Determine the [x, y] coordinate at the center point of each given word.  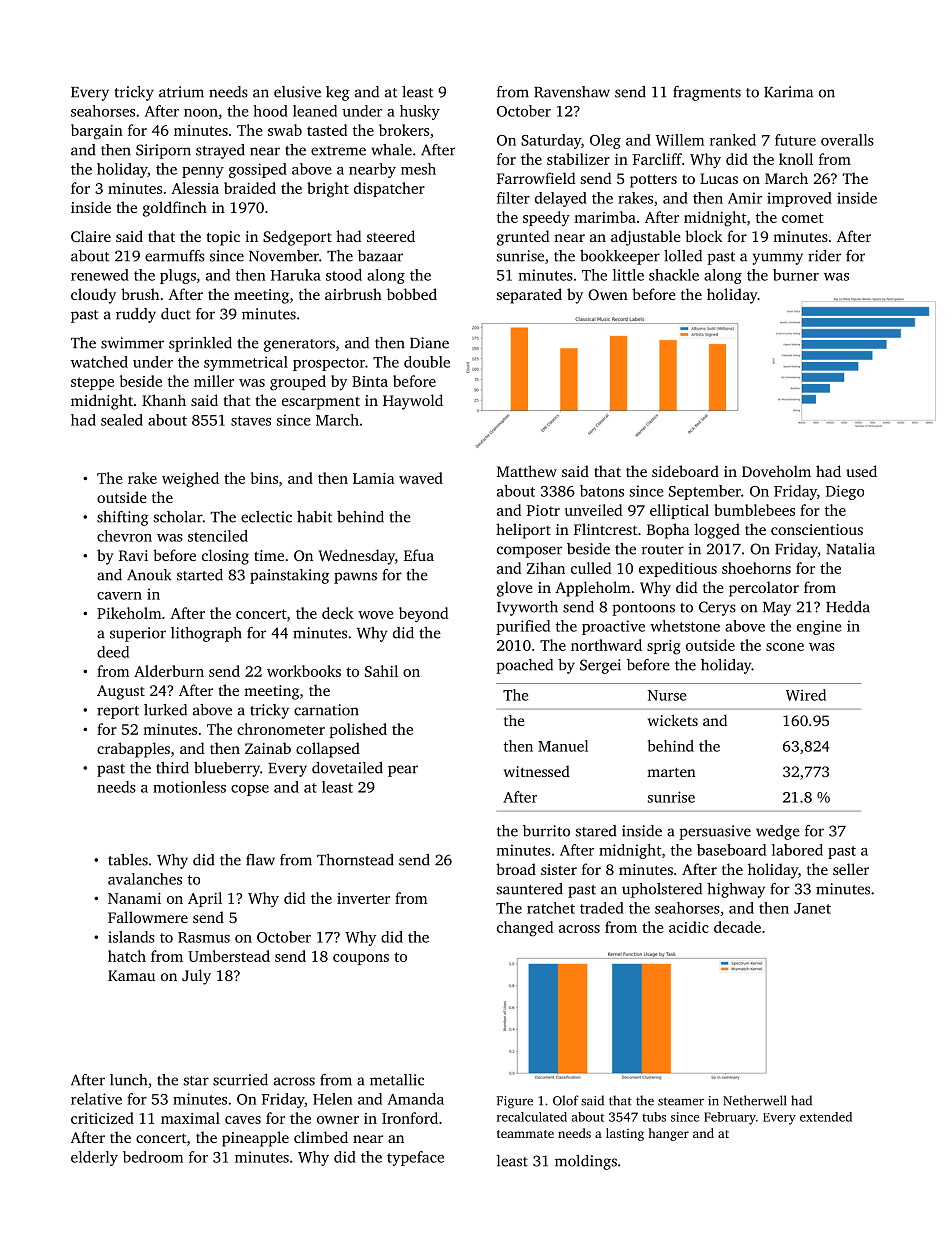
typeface [415, 1158]
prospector [329, 364]
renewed [100, 275]
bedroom [153, 1157]
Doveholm [776, 471]
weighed [190, 480]
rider [824, 256]
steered [391, 236]
